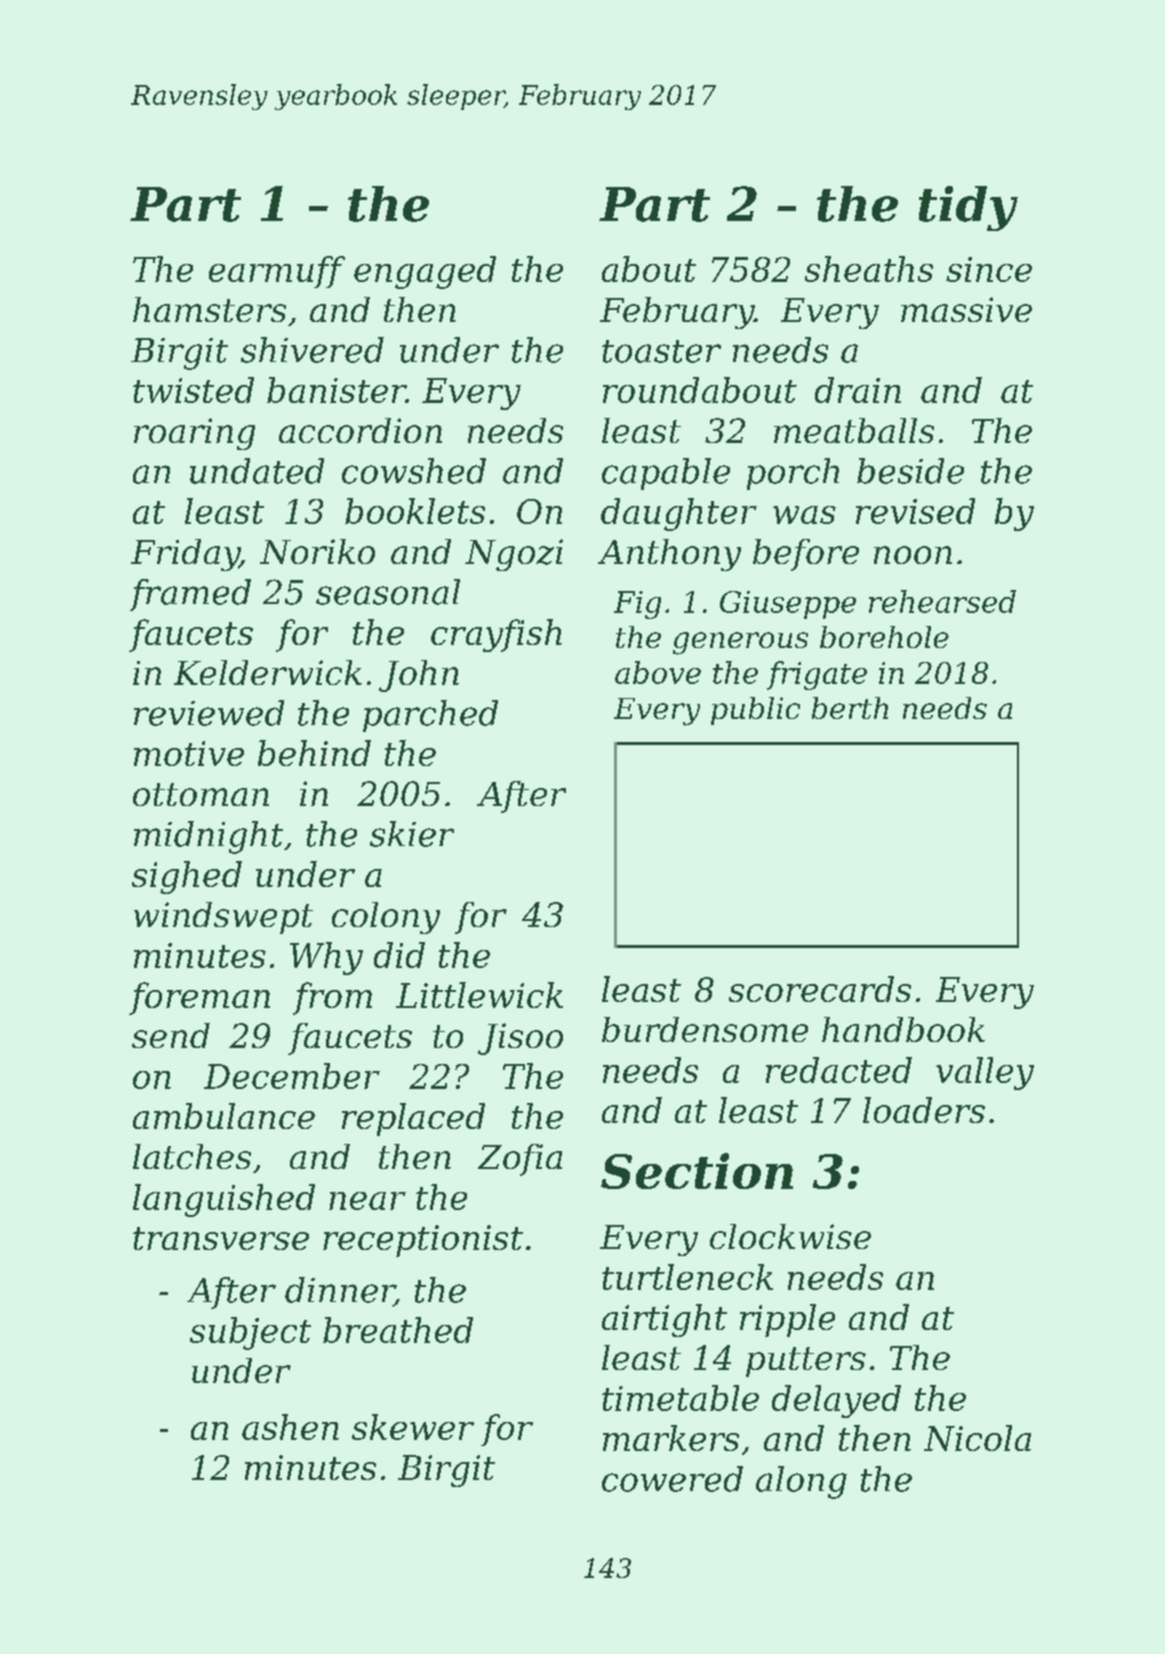 The width and height of the document is (1165, 1654). What do you see at coordinates (209, 309) in the document?
I see `hamsters` at bounding box center [209, 309].
